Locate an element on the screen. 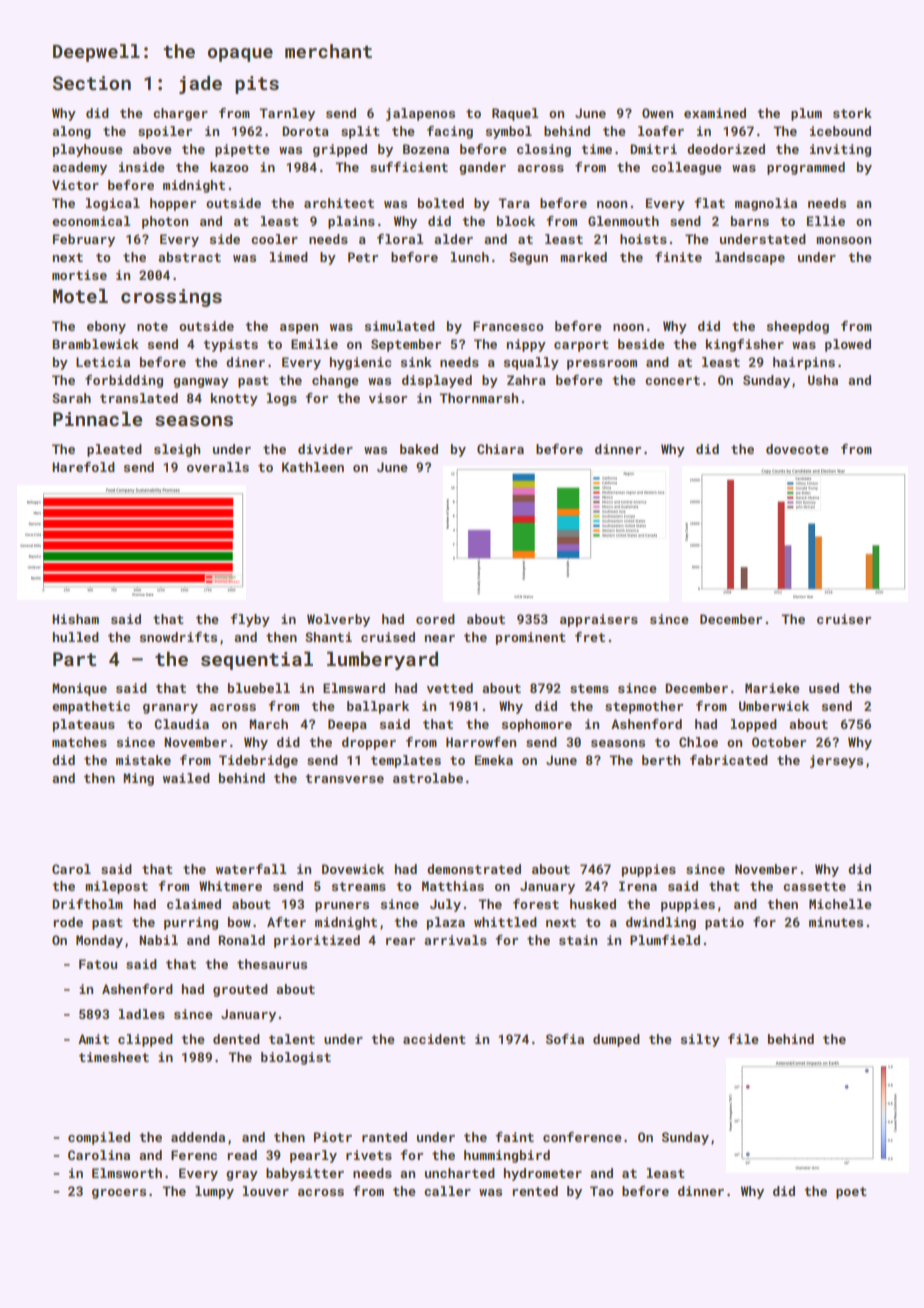  concert is located at coordinates (672, 380).
